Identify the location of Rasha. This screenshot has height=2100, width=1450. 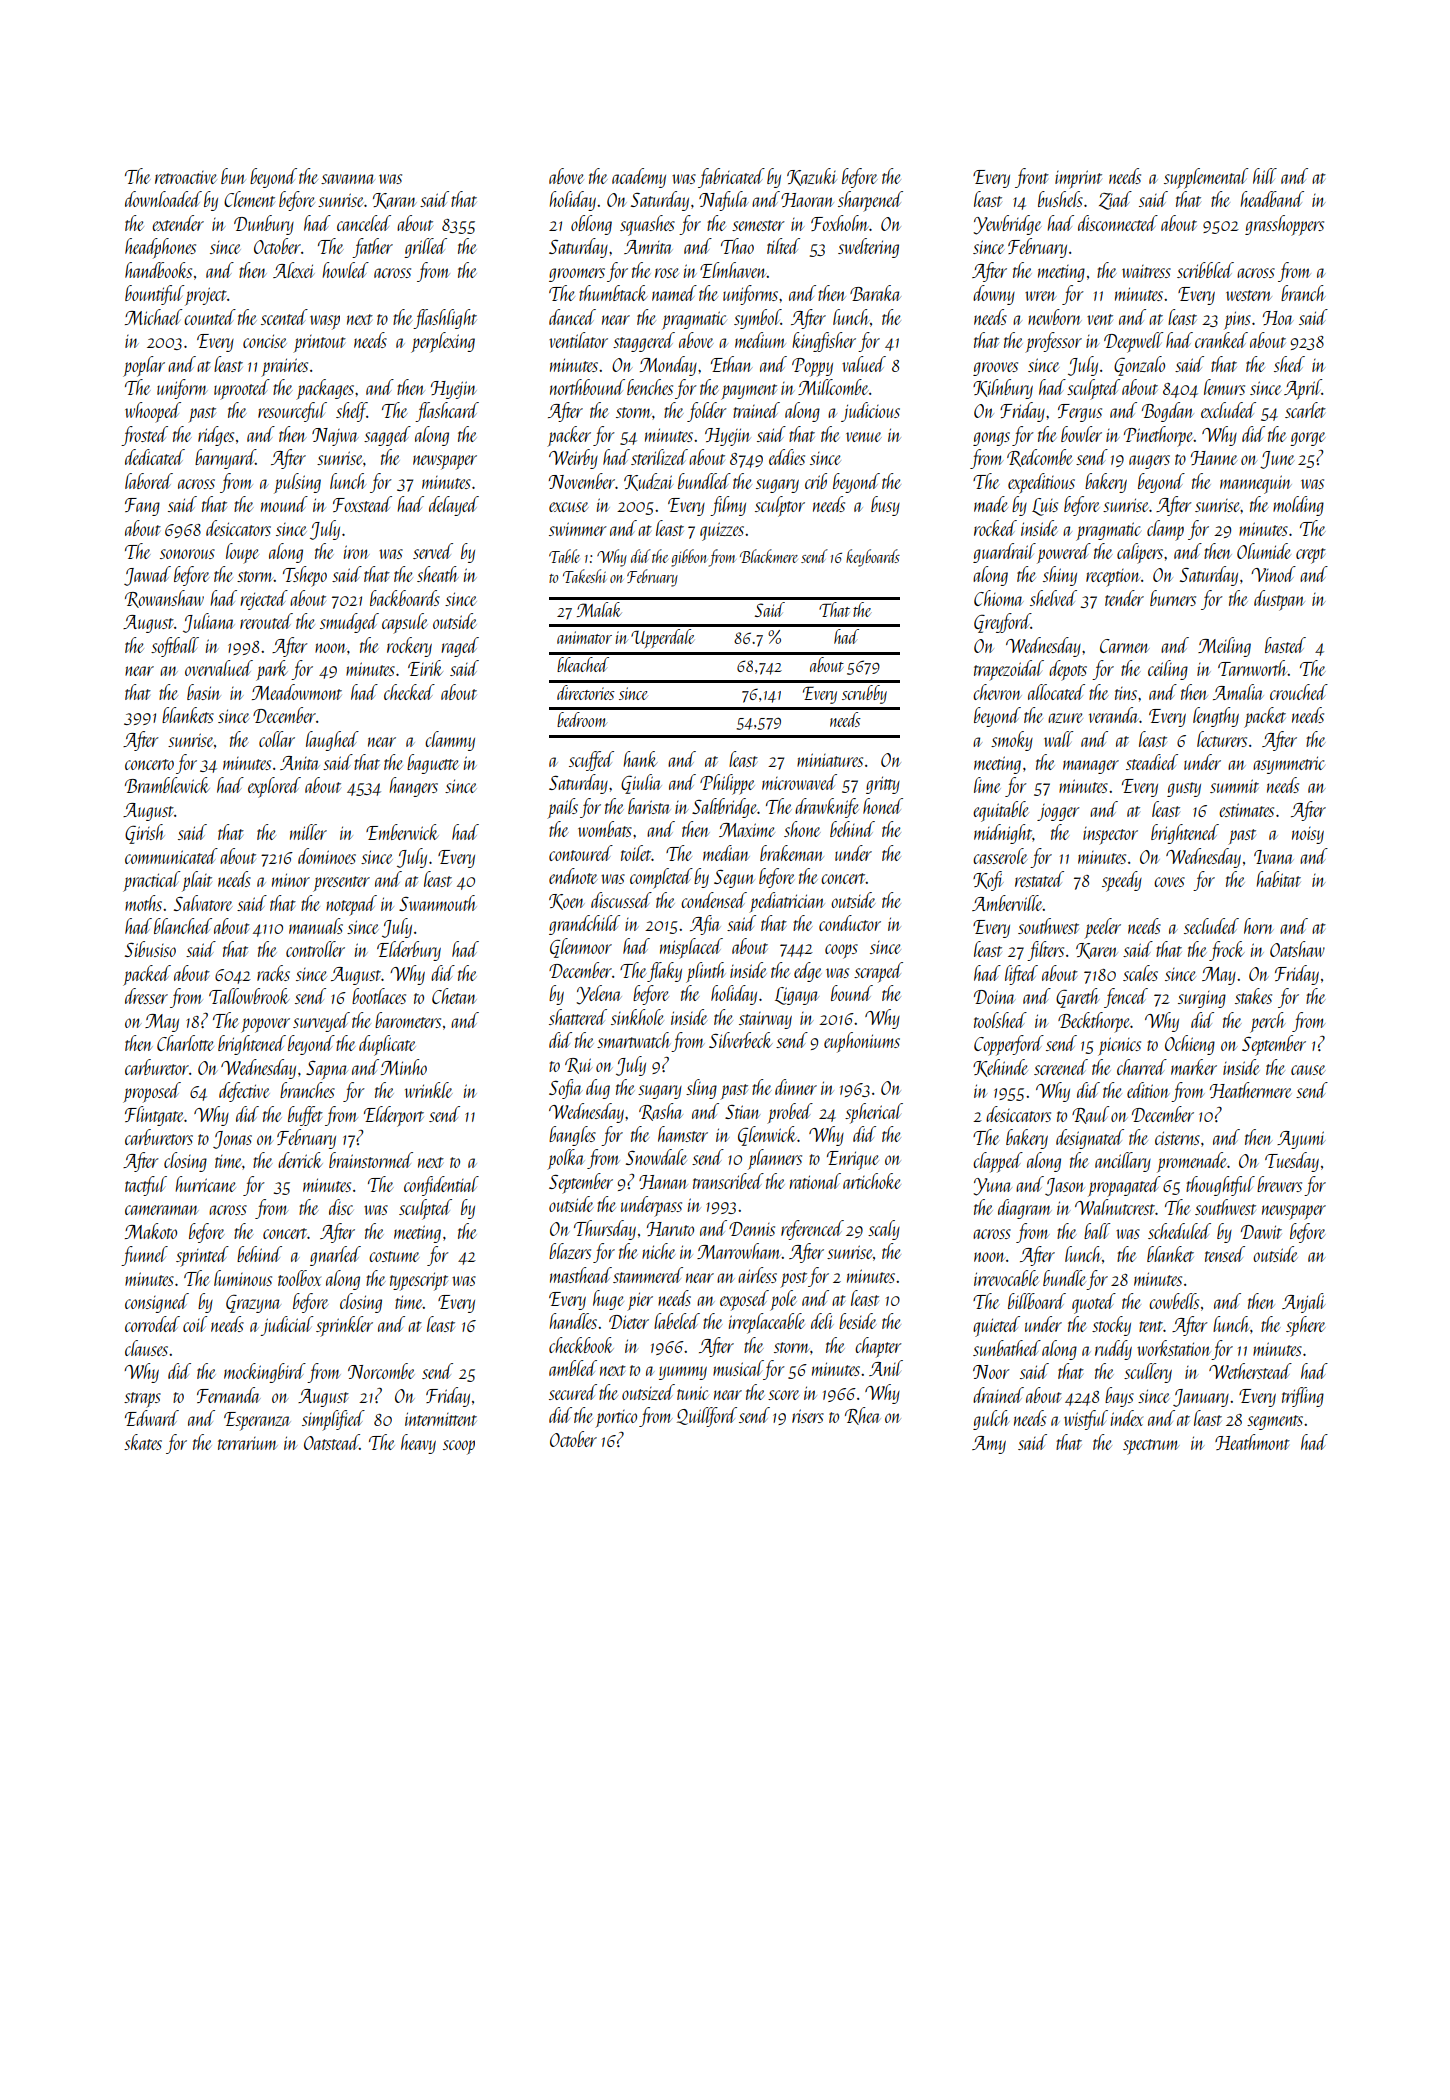
(661, 1112).
